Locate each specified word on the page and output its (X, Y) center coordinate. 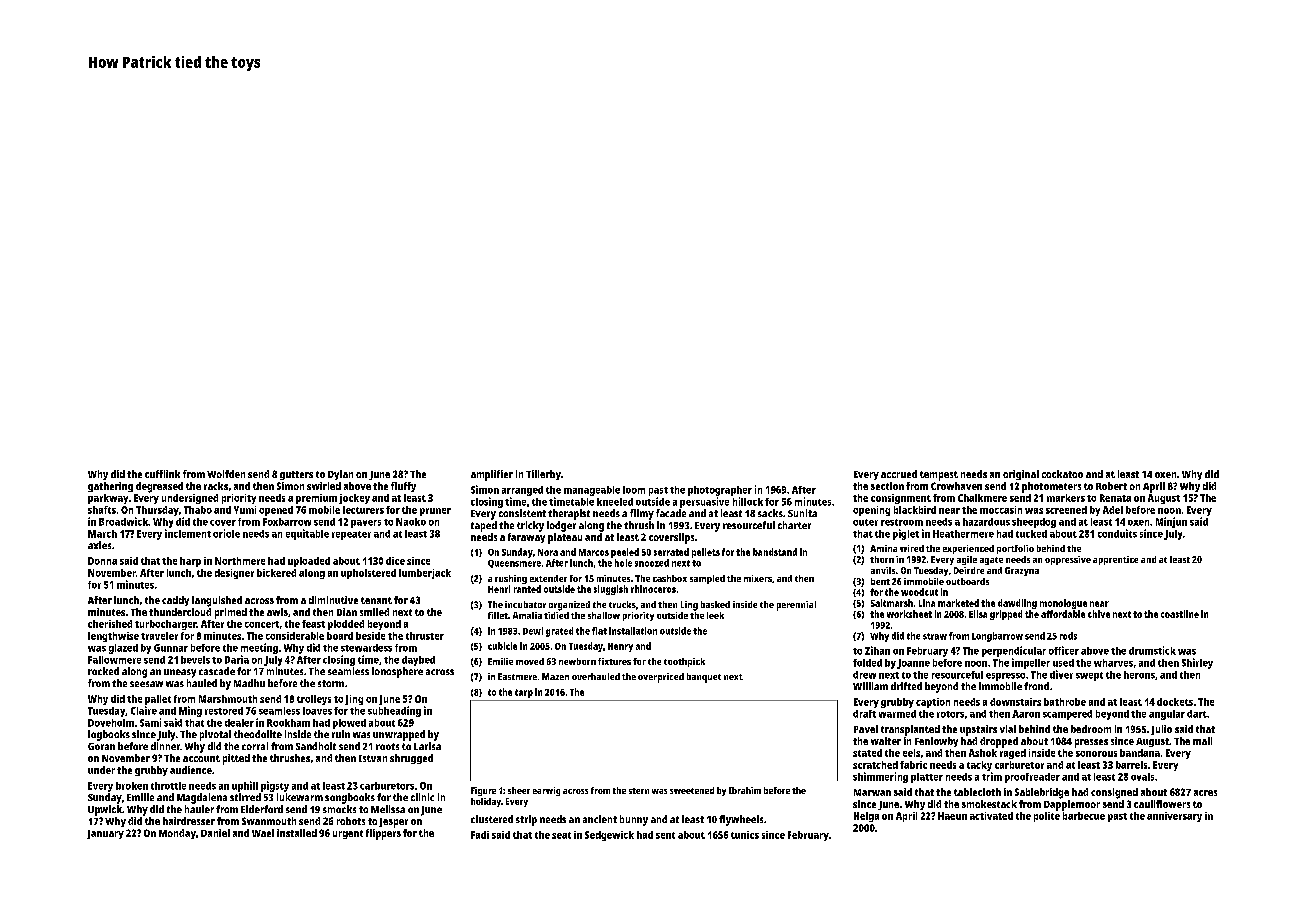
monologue (1063, 604)
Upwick (105, 810)
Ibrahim (745, 790)
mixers (758, 578)
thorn (882, 559)
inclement (188, 533)
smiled (374, 612)
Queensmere (514, 564)
